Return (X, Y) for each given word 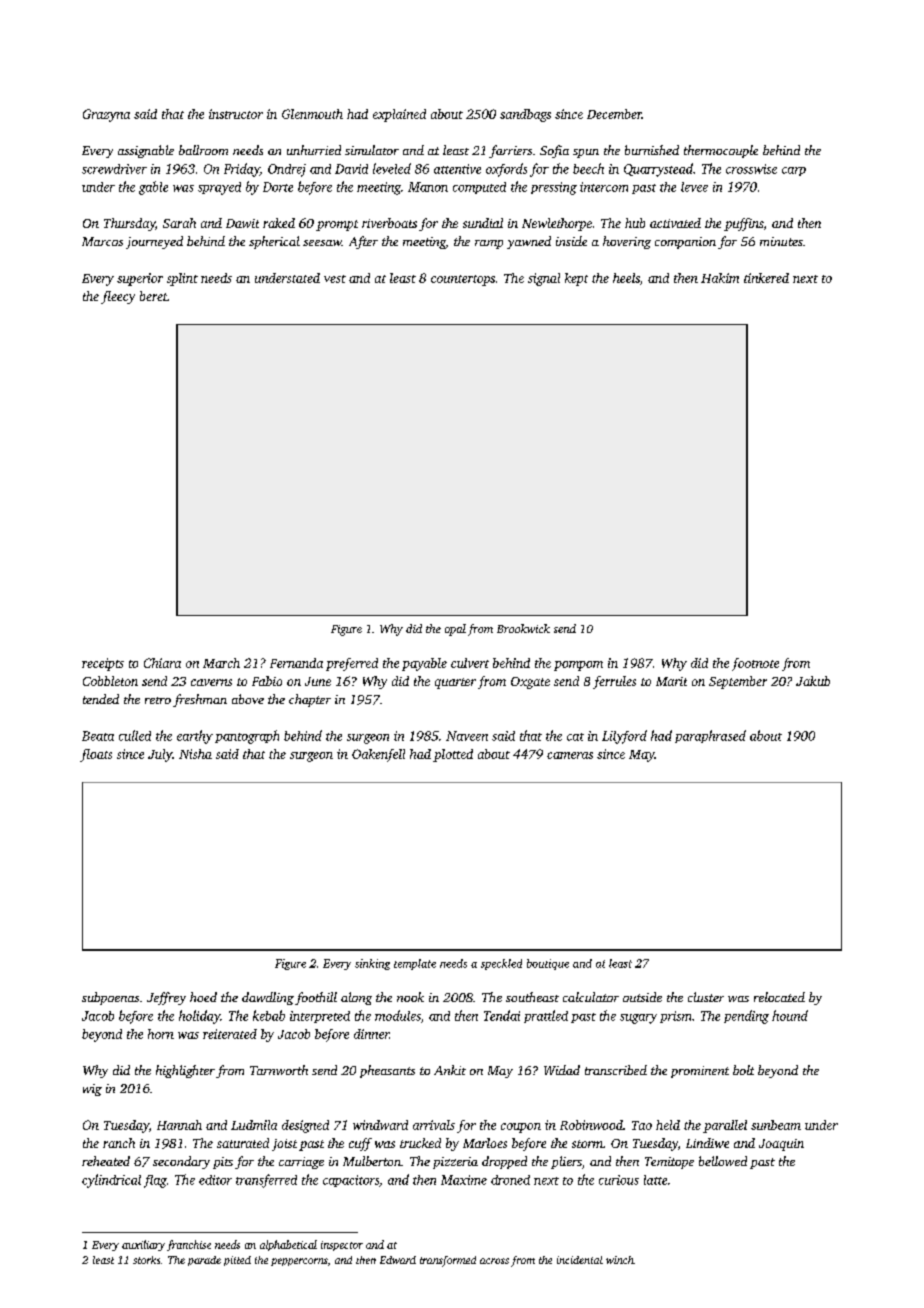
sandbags (525, 115)
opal (455, 630)
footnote (755, 664)
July (160, 755)
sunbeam (776, 1125)
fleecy (118, 297)
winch (620, 1260)
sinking (372, 964)
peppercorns (299, 1262)
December (614, 114)
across (494, 1261)
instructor (236, 114)
